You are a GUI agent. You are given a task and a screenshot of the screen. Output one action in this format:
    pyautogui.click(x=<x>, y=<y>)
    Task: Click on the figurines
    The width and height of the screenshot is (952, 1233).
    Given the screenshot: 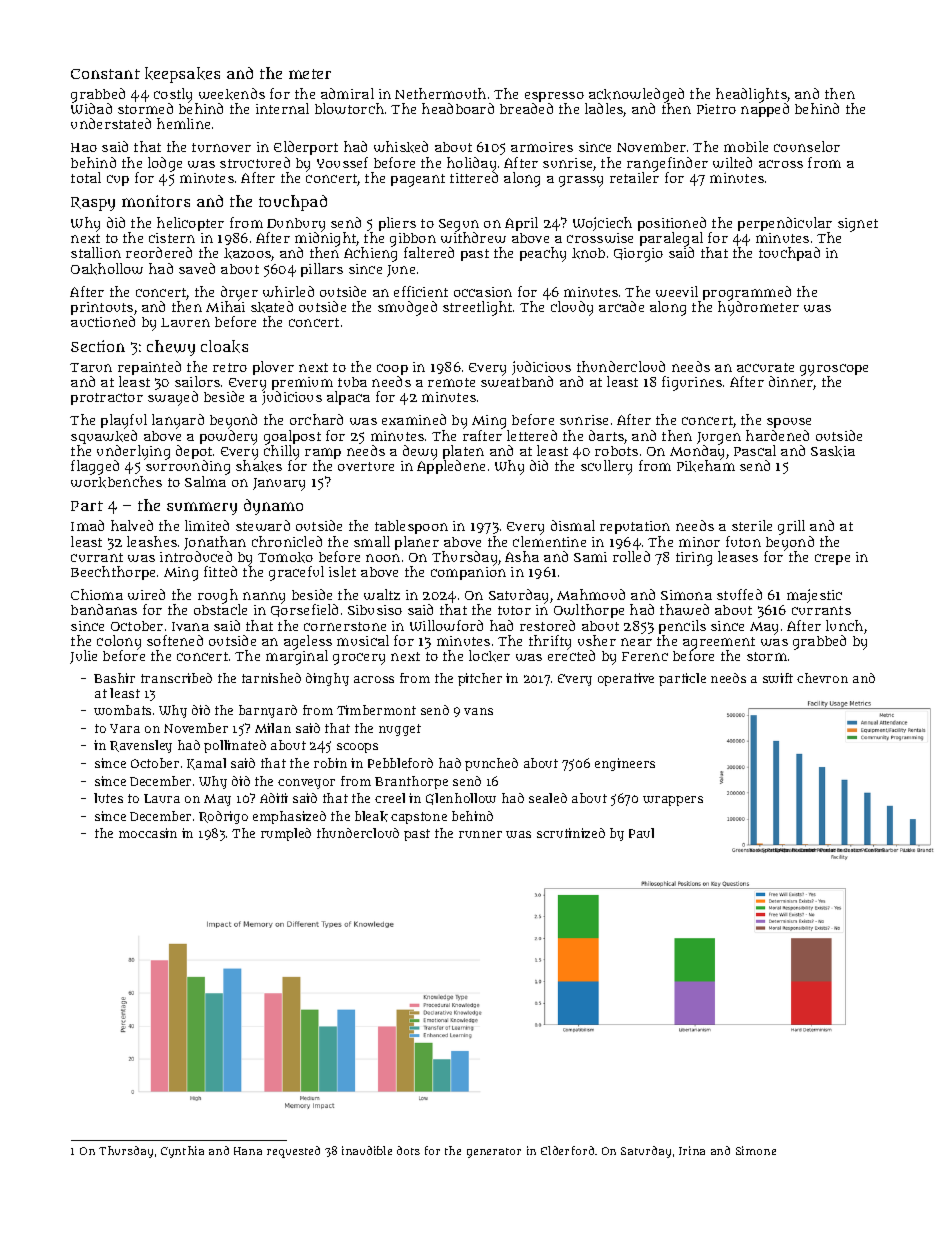 What is the action you would take?
    pyautogui.click(x=692, y=383)
